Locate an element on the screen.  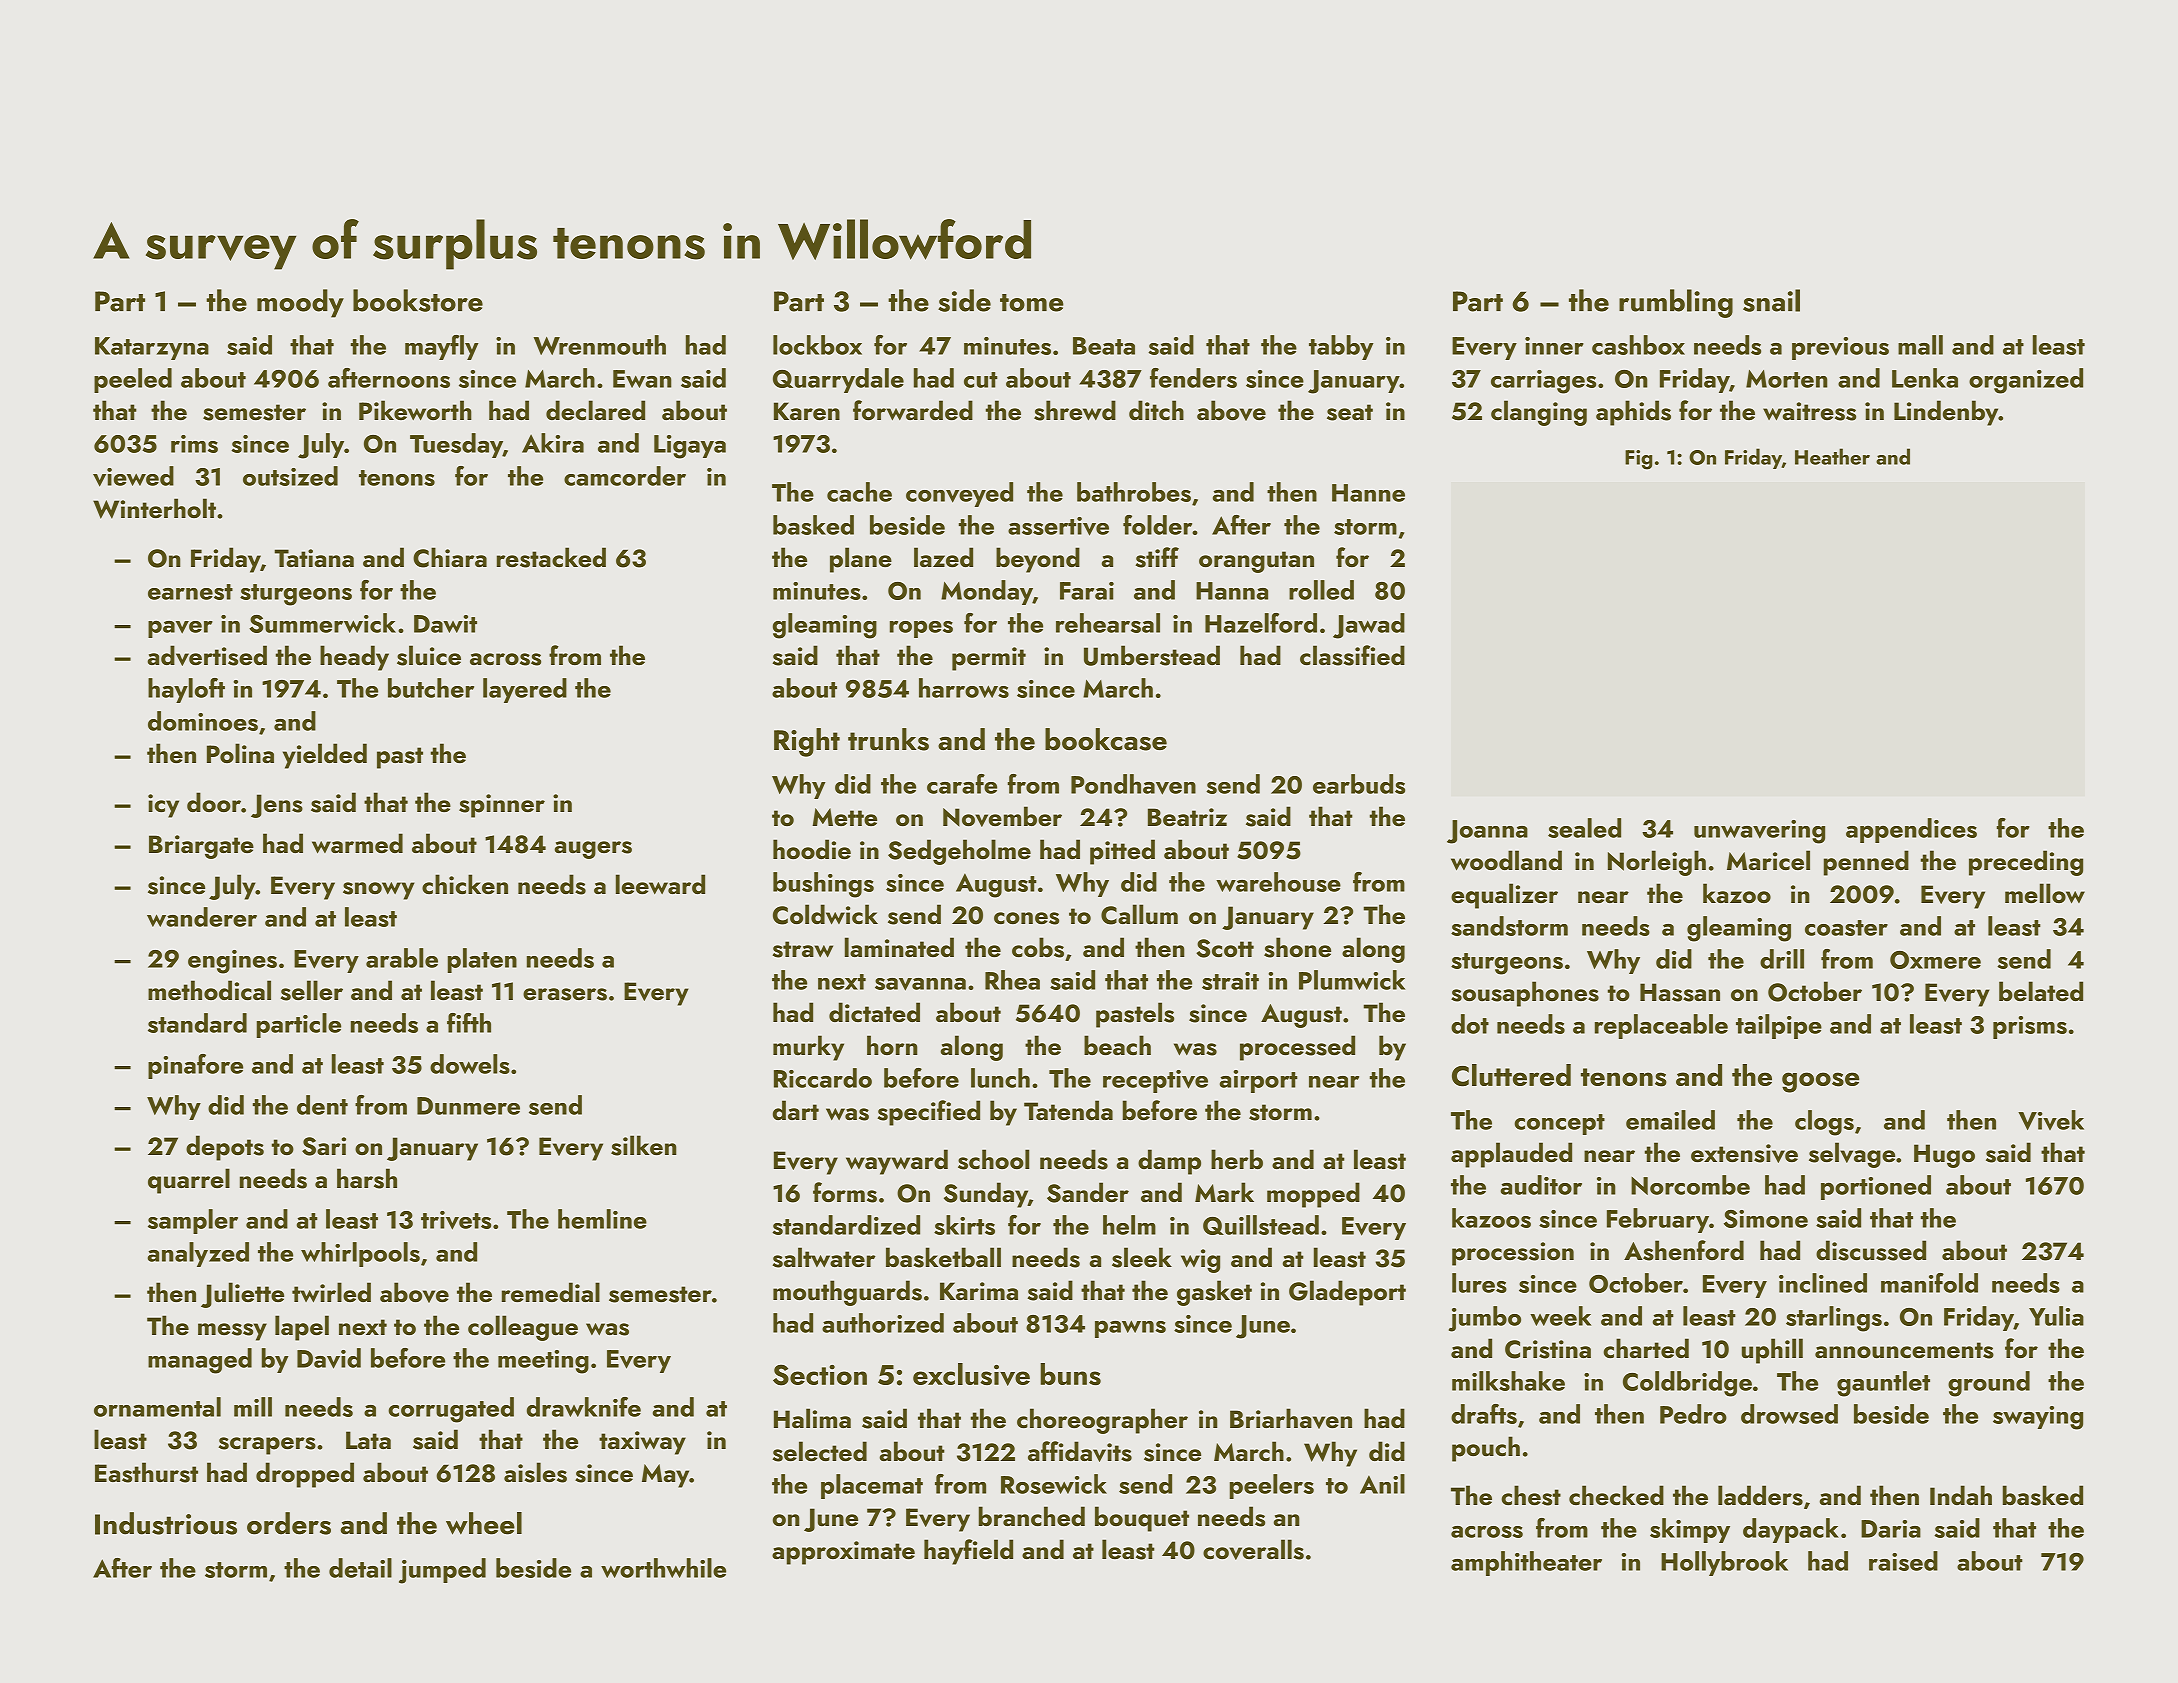
Lindenby is located at coordinates (1946, 413).
